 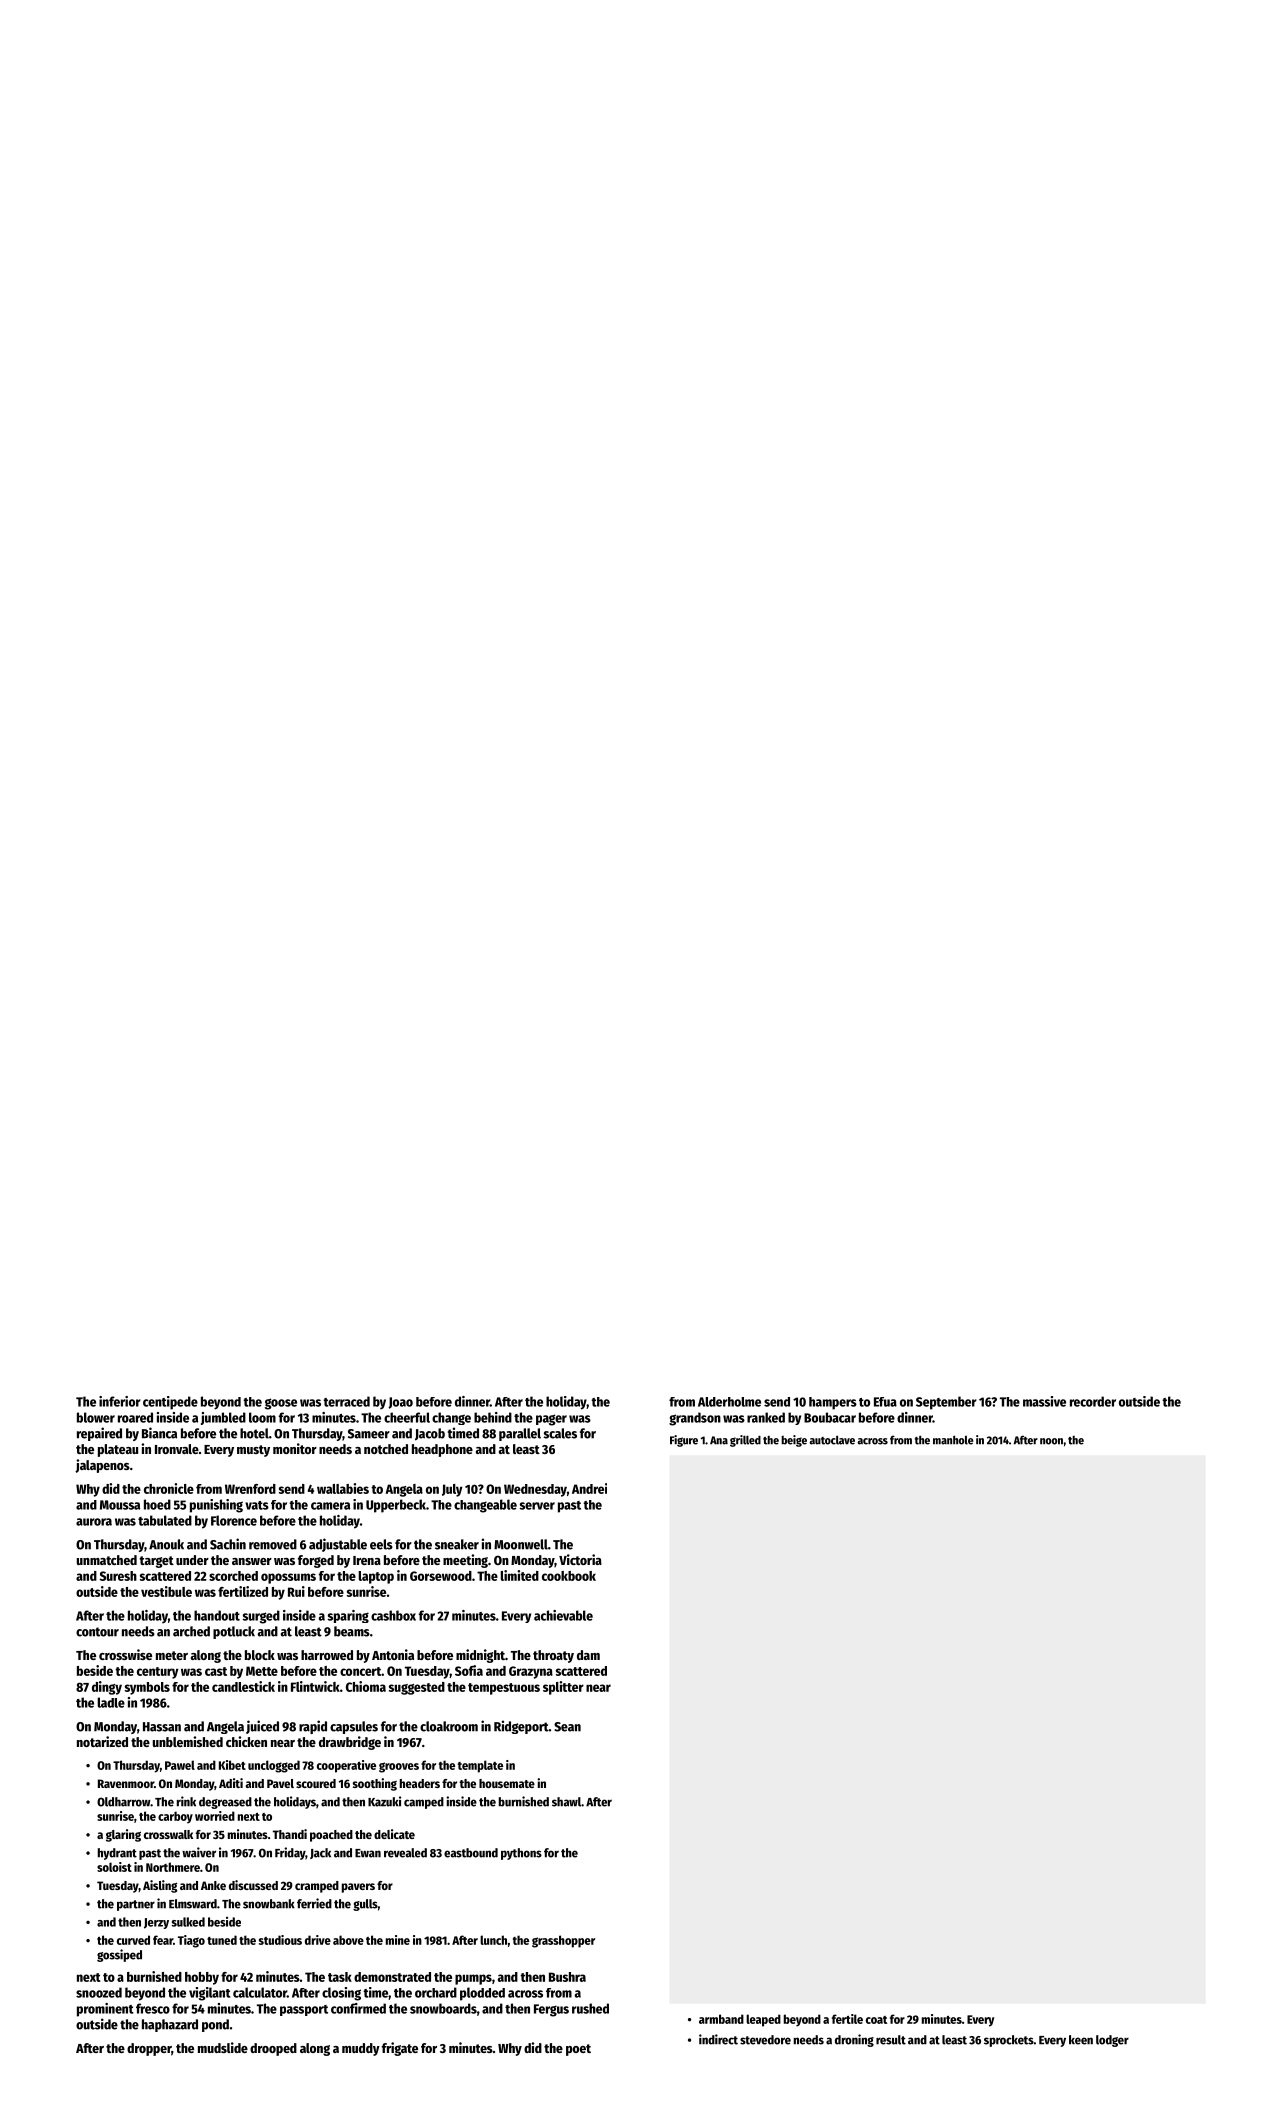 I want to click on Bushra, so click(x=567, y=1977).
